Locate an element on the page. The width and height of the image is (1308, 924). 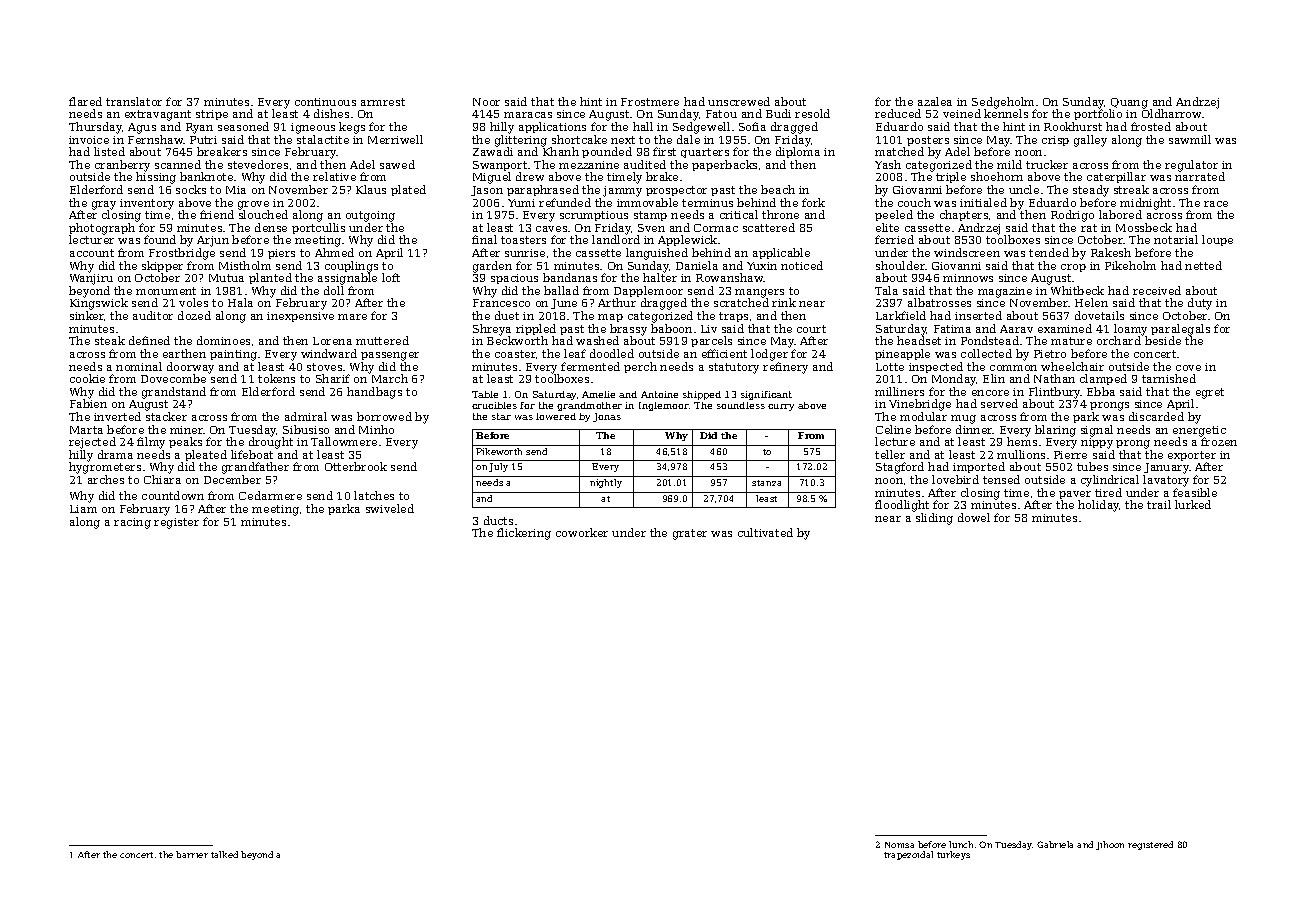
stanza is located at coordinates (766, 483).
